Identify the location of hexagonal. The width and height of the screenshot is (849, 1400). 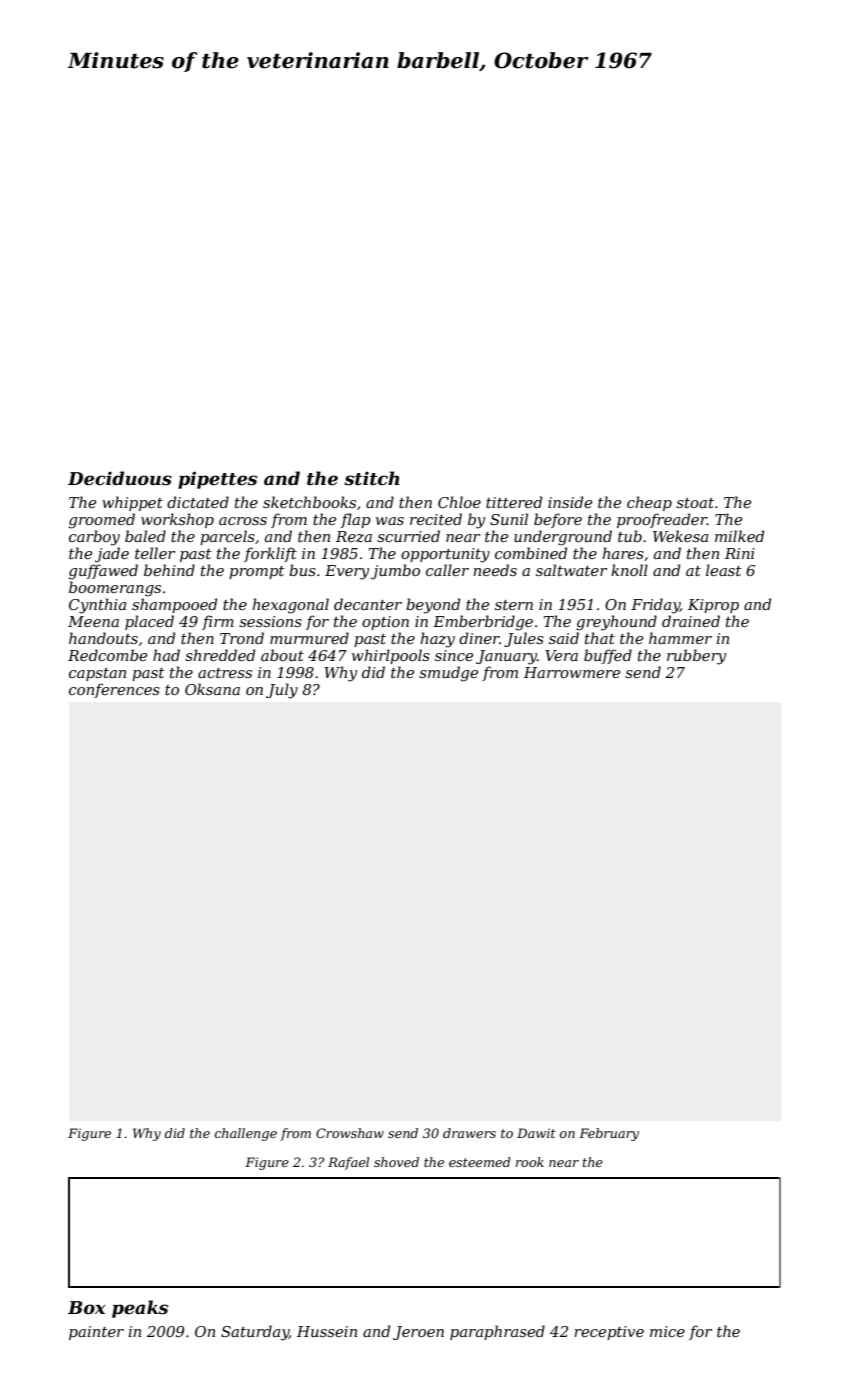
(290, 606).
